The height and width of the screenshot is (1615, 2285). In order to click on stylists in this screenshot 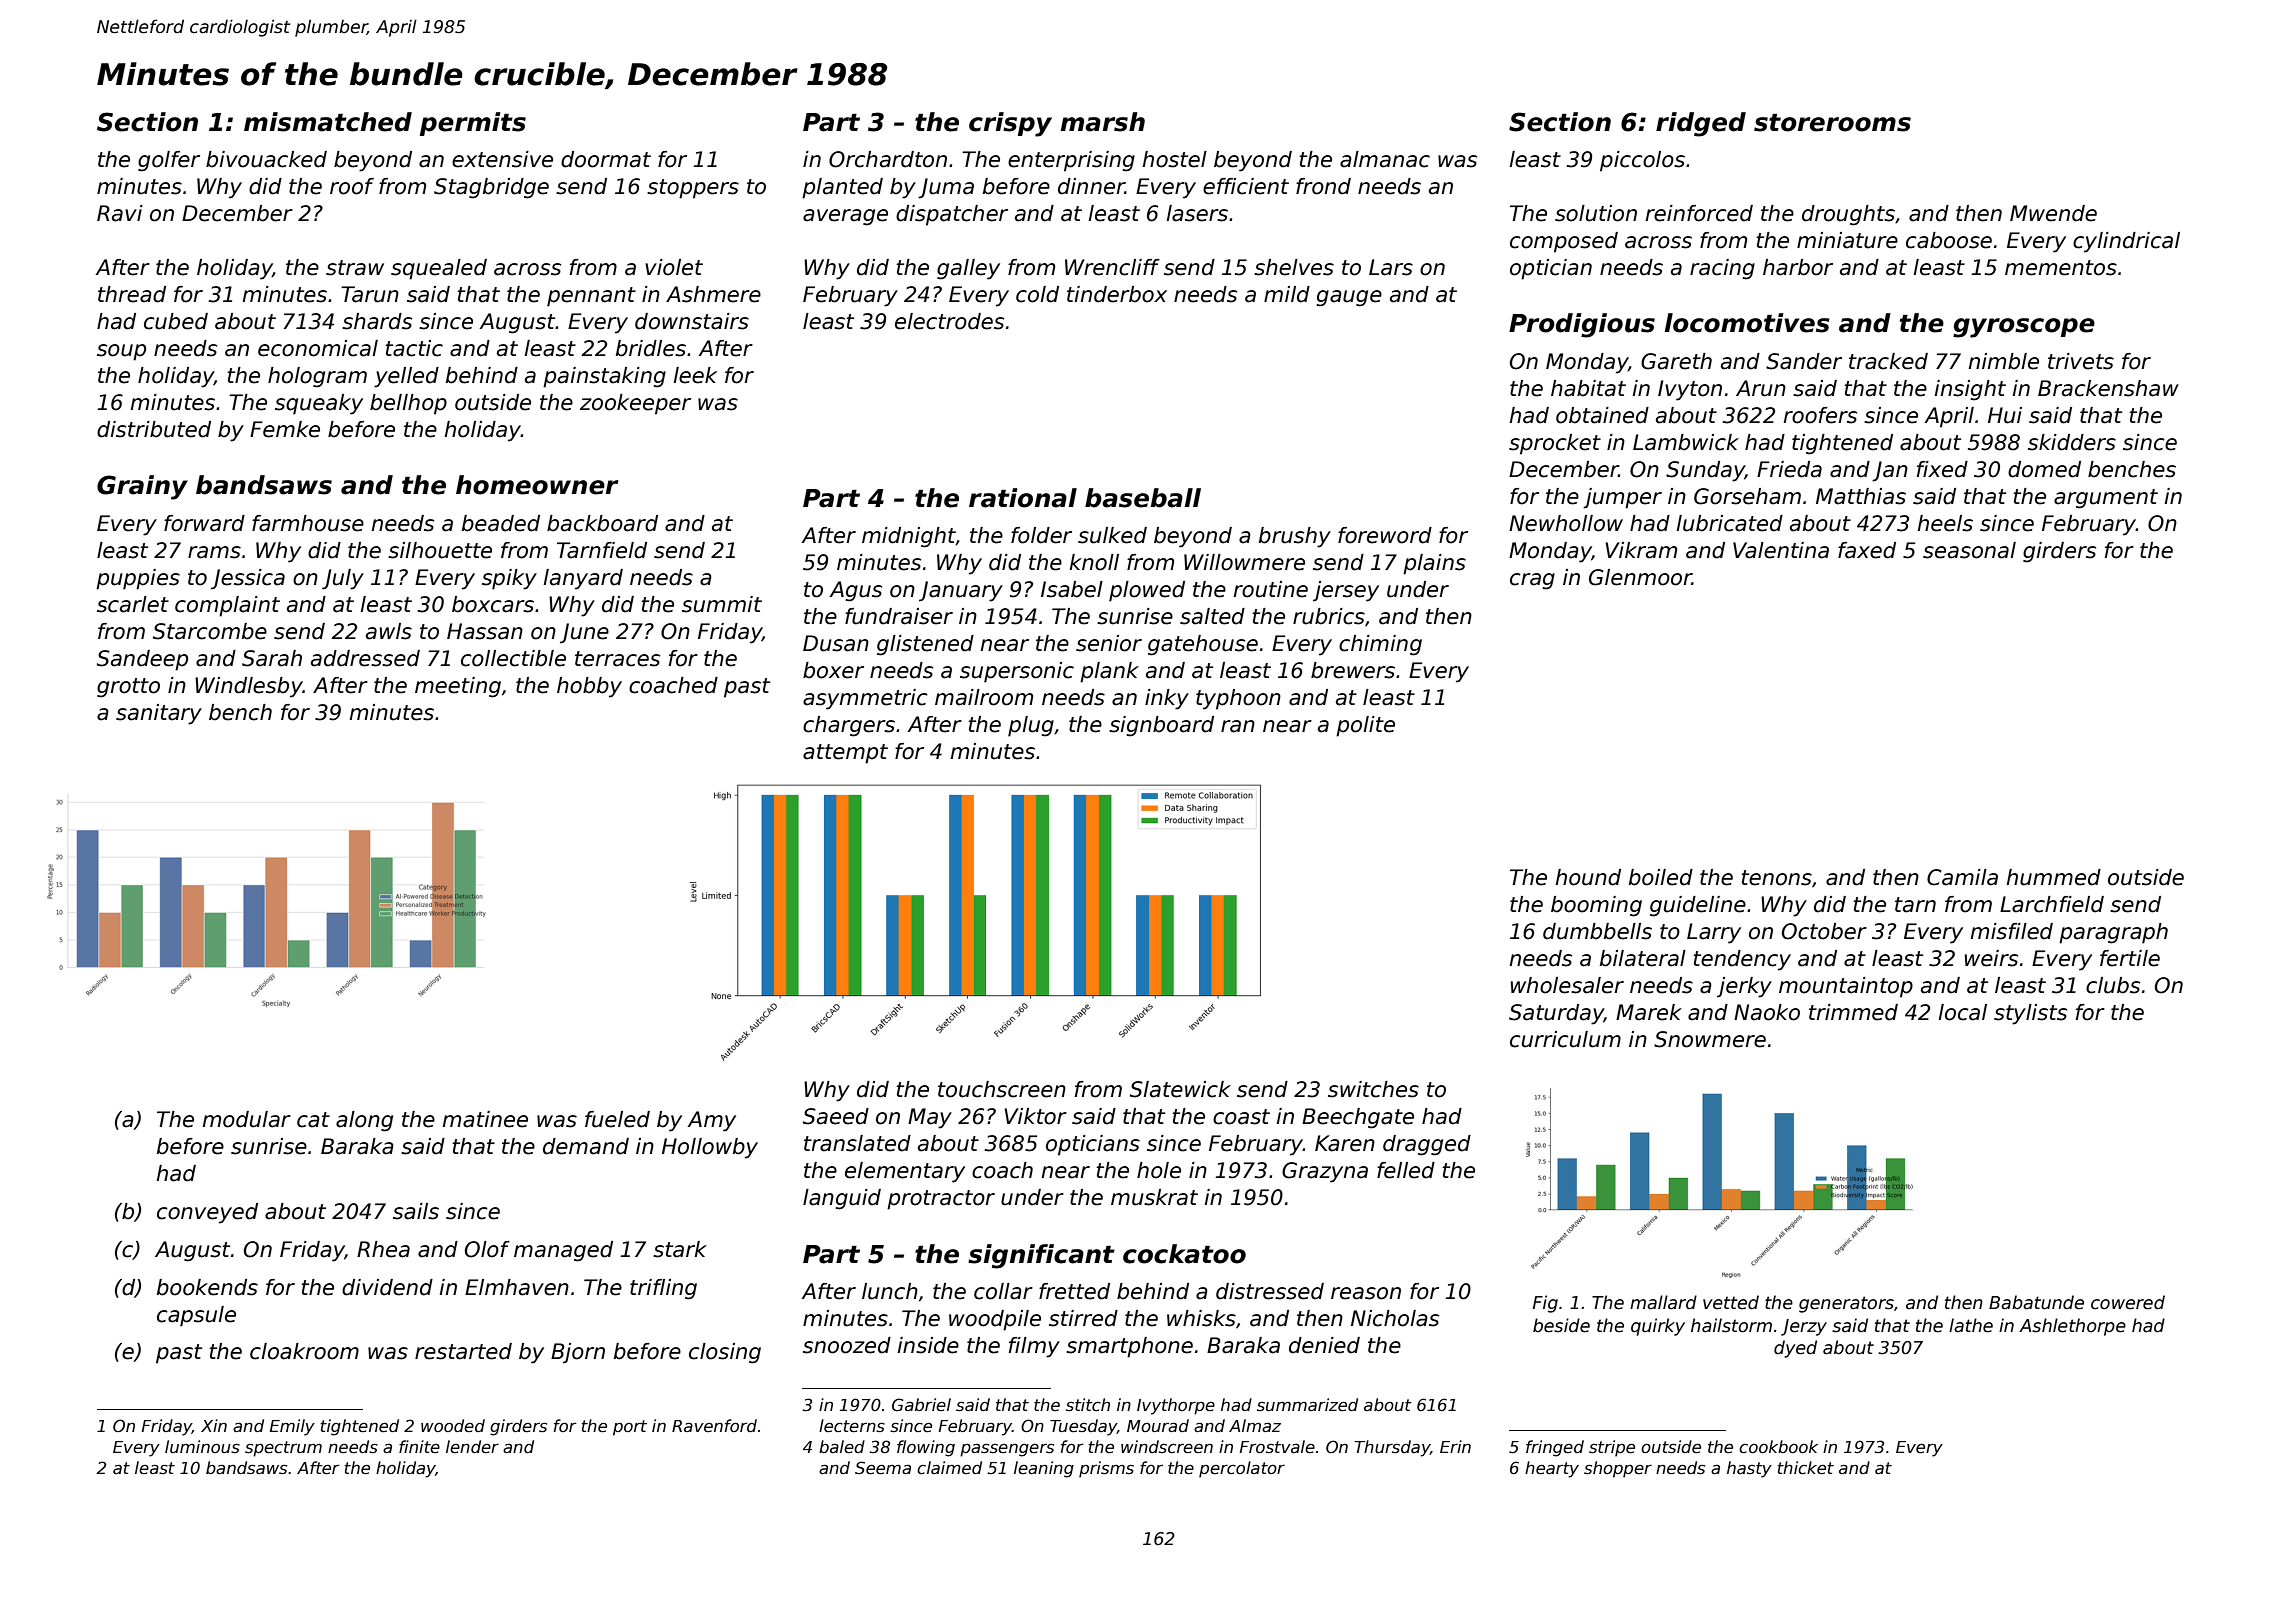, I will do `click(2030, 1014)`.
